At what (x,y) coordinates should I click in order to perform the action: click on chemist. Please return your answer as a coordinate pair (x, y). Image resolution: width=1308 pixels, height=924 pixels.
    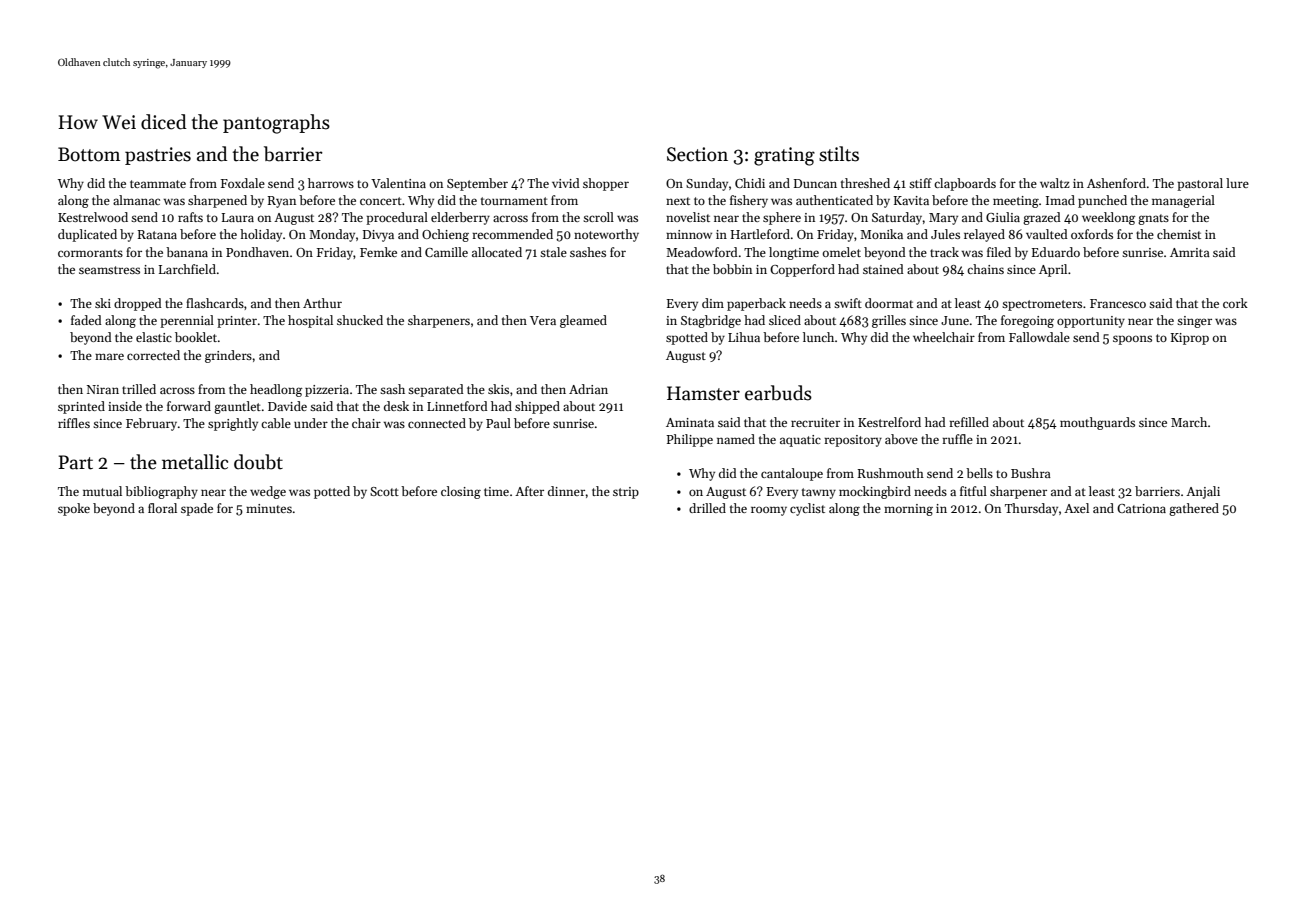
    Looking at the image, I should click on (1179, 234).
